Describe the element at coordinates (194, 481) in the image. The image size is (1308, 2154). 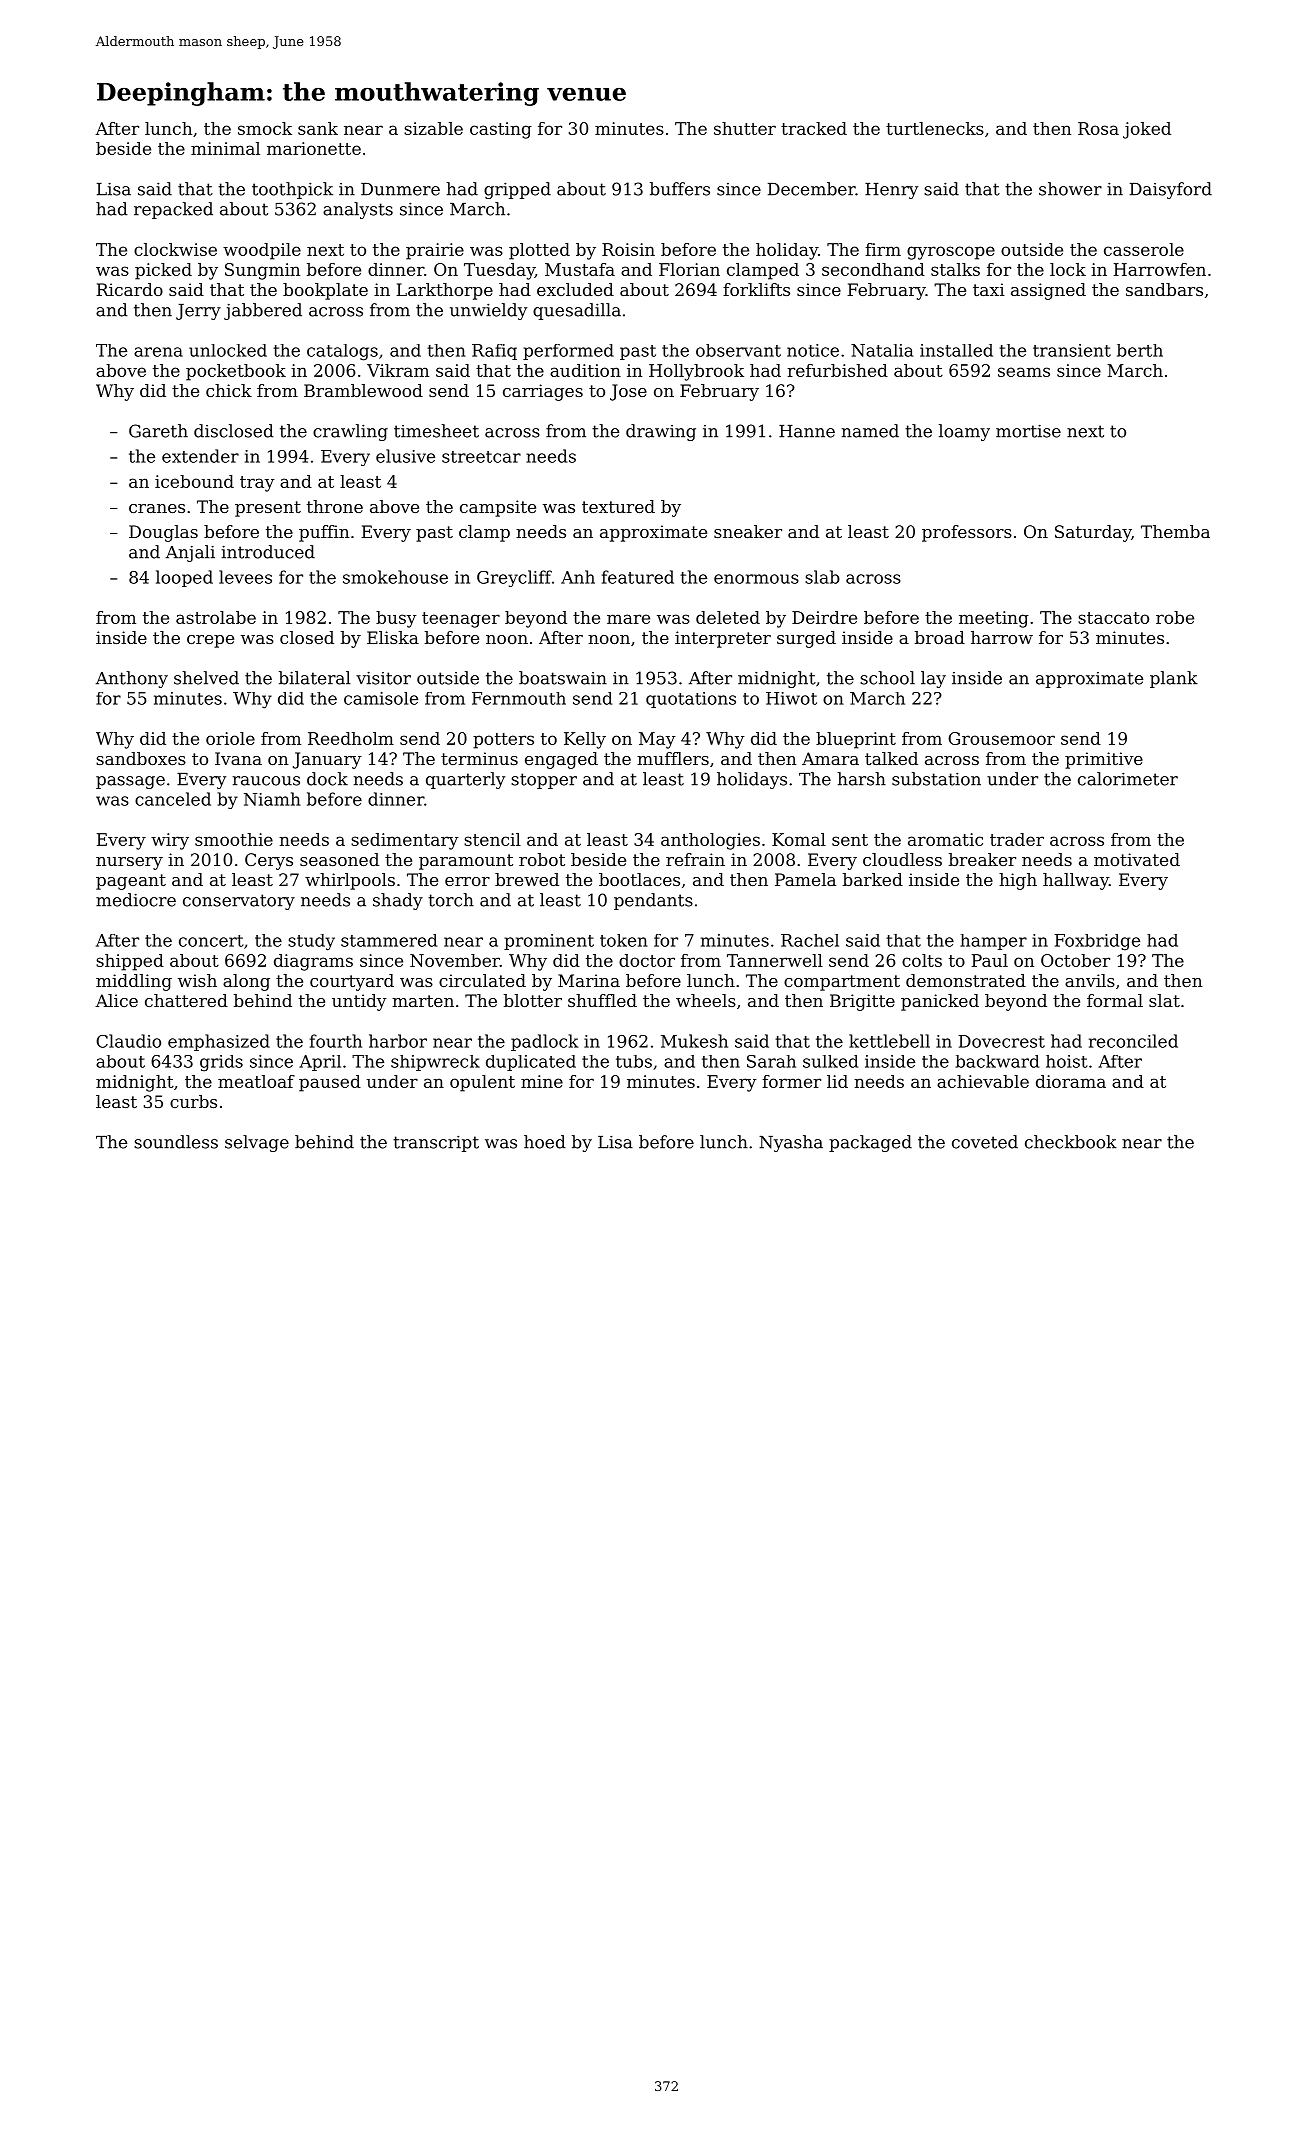
I see `icebound` at that location.
